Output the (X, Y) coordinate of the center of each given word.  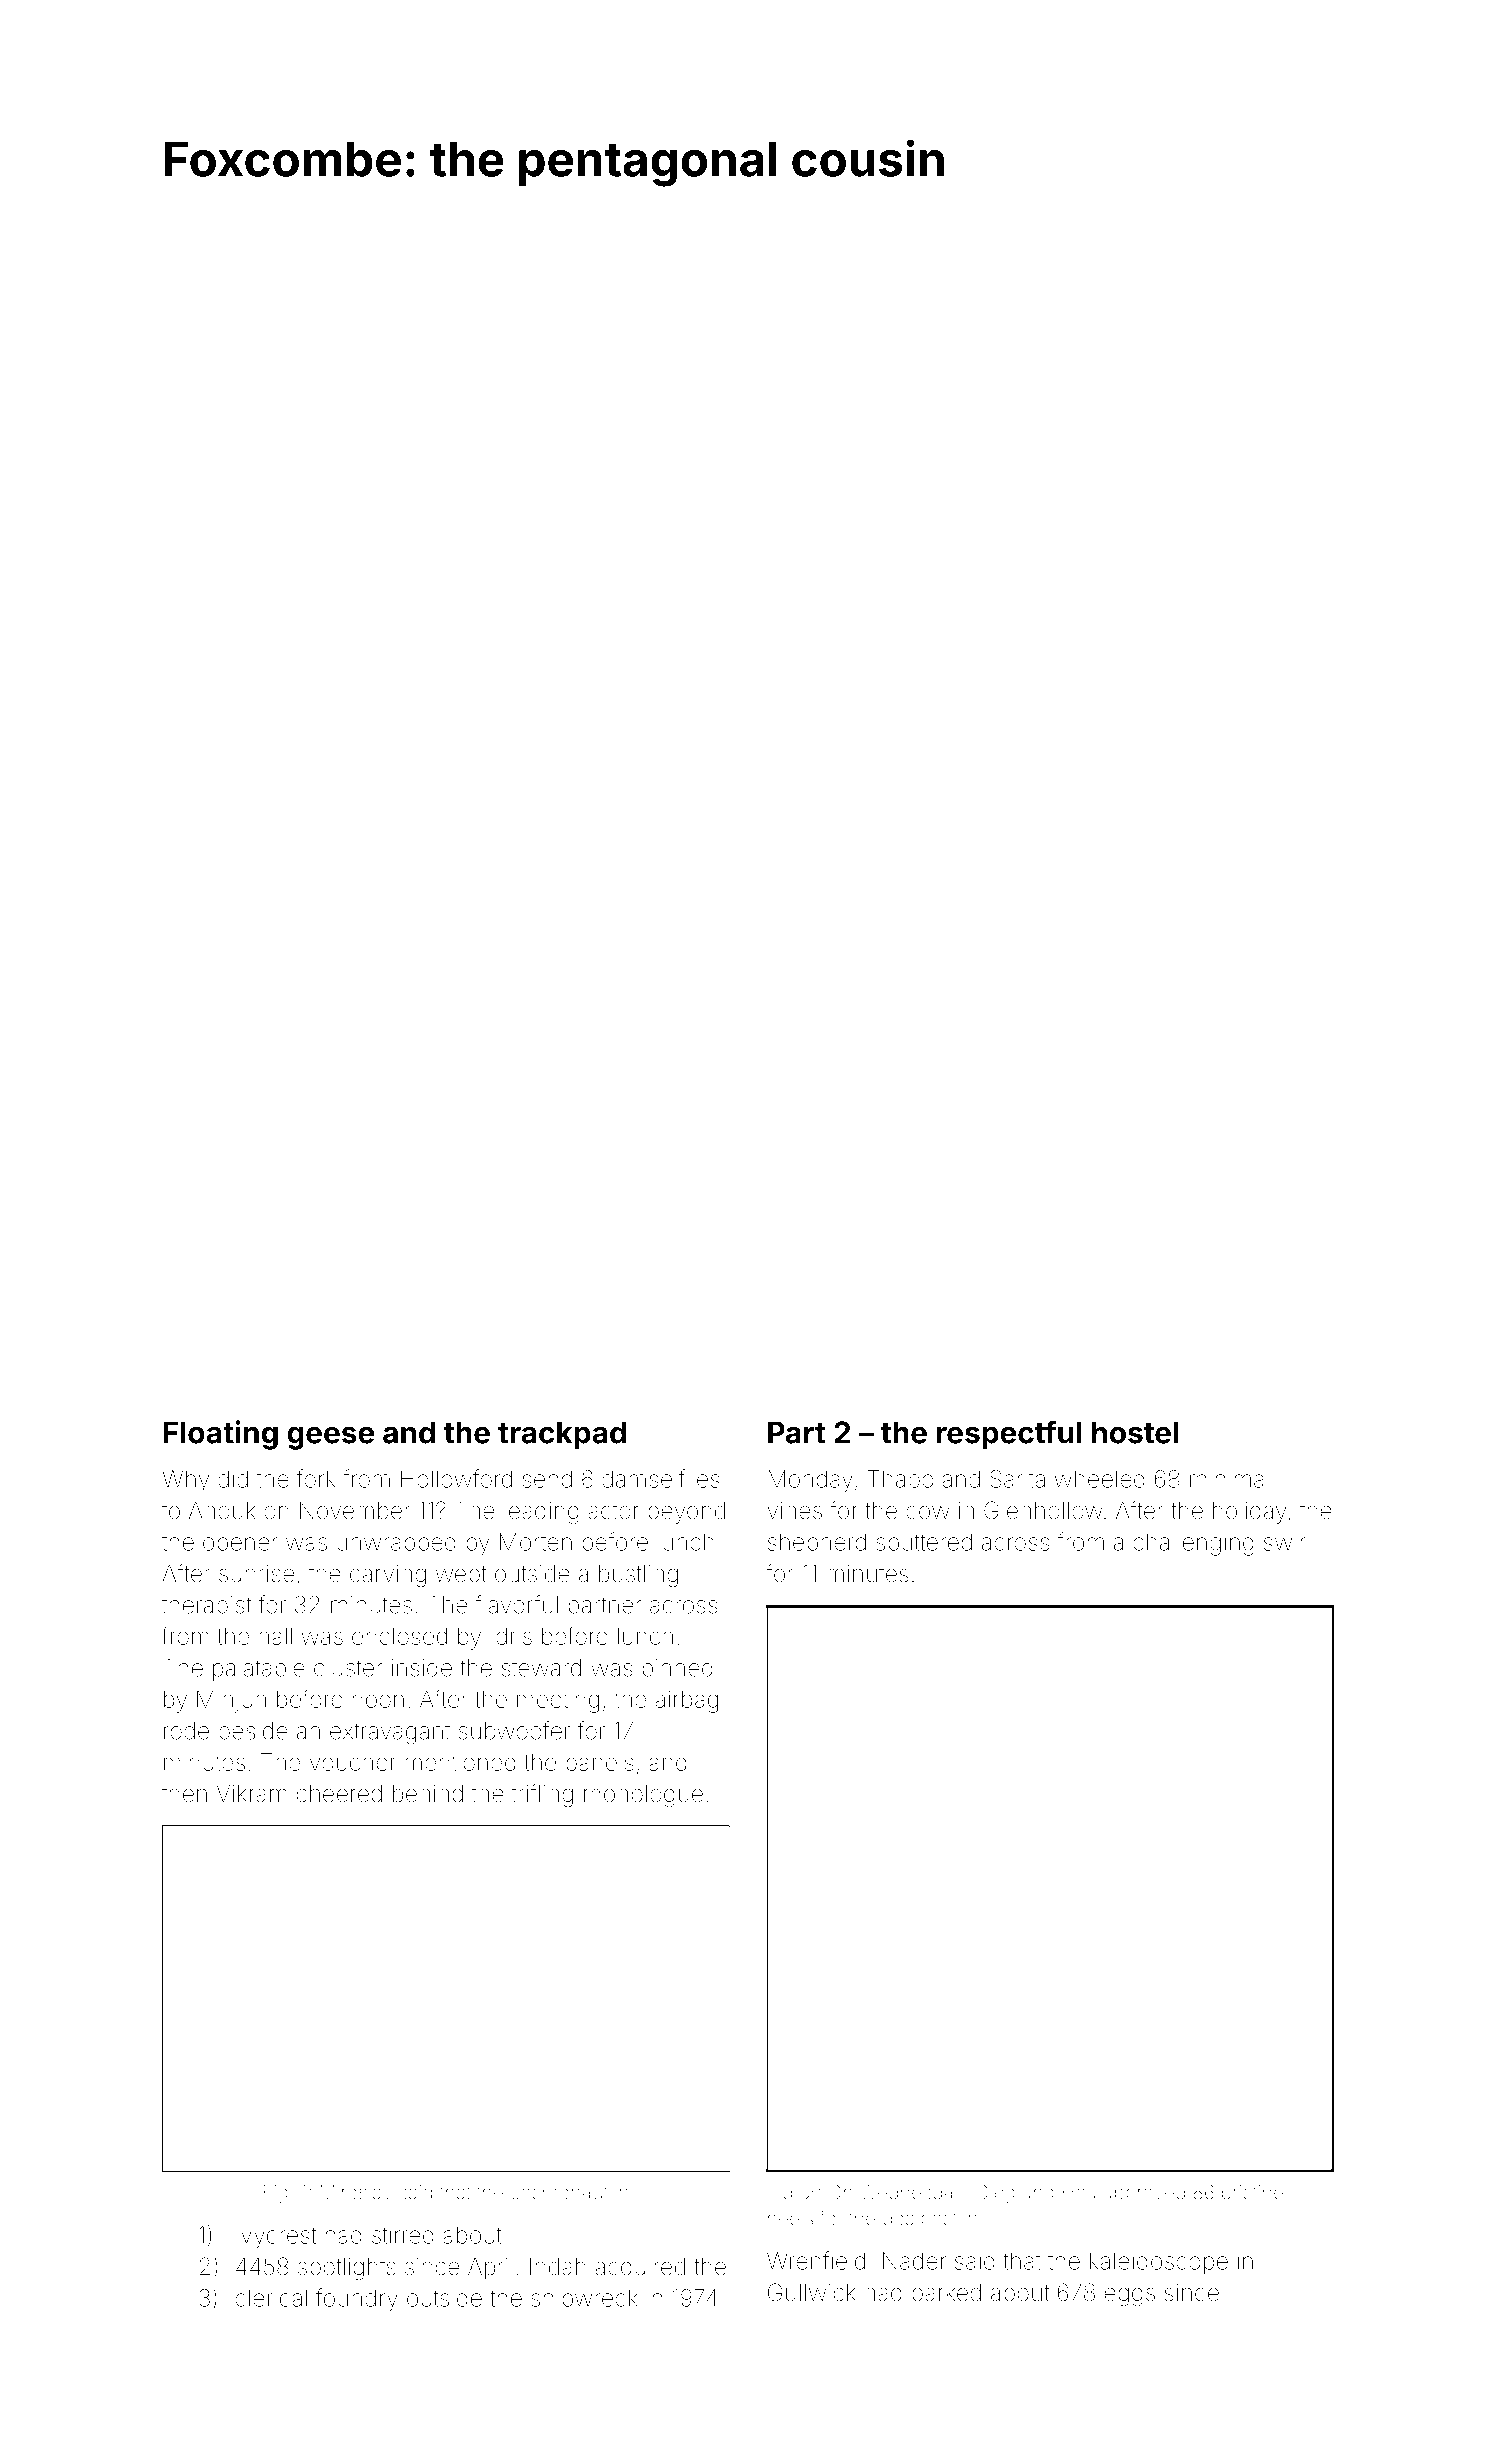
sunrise (256, 1574)
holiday (1250, 1513)
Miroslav (356, 2192)
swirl (1286, 1542)
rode (186, 1731)
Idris (511, 1636)
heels (790, 2218)
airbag (687, 1701)
